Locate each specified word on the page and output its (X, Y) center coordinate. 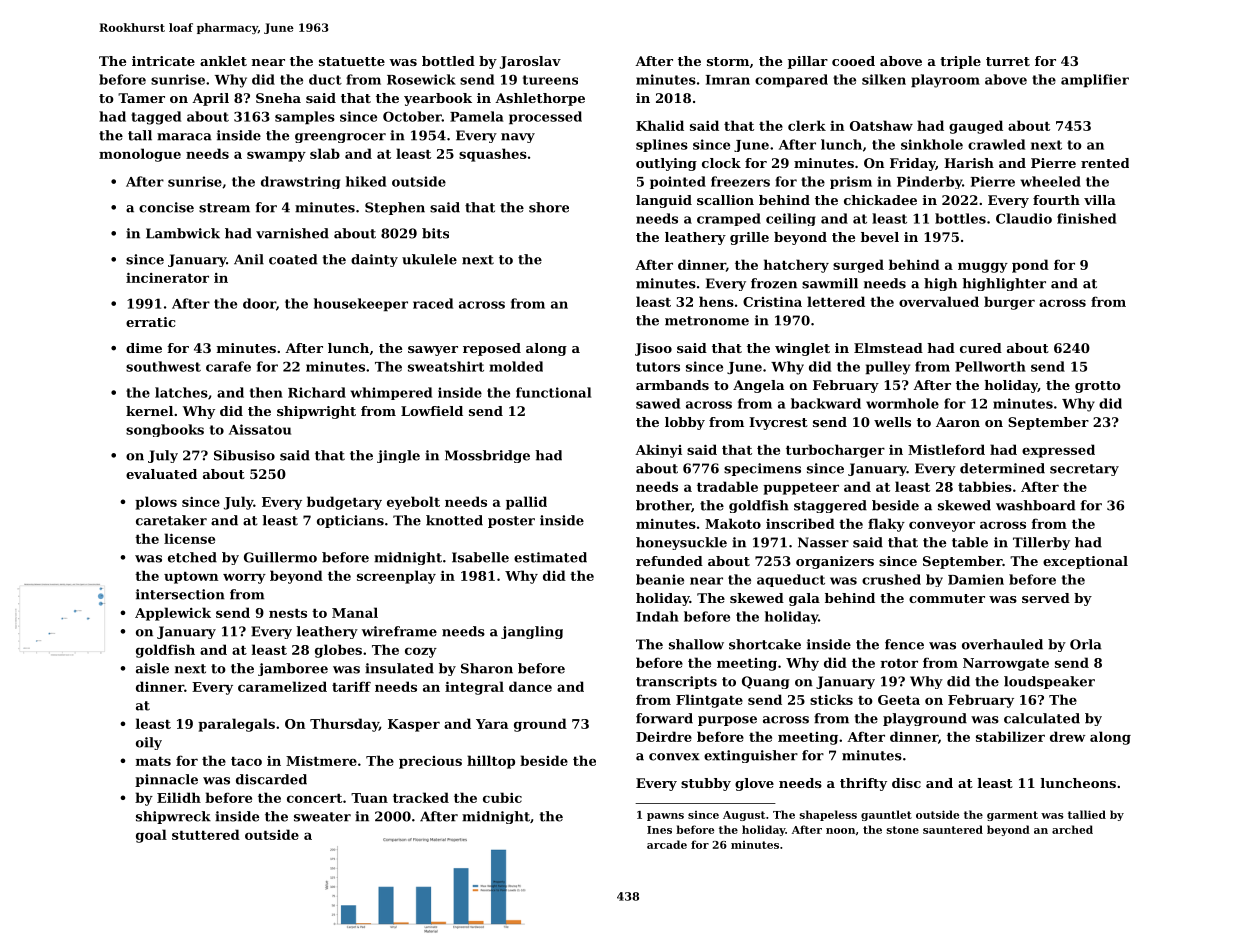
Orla (1086, 644)
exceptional (1085, 562)
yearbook (438, 99)
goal (151, 836)
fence (904, 644)
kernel (149, 411)
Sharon (487, 668)
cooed (853, 61)
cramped (729, 219)
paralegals (236, 725)
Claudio (1024, 218)
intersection (180, 594)
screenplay (396, 577)
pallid (526, 503)
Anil (249, 259)
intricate (163, 61)
